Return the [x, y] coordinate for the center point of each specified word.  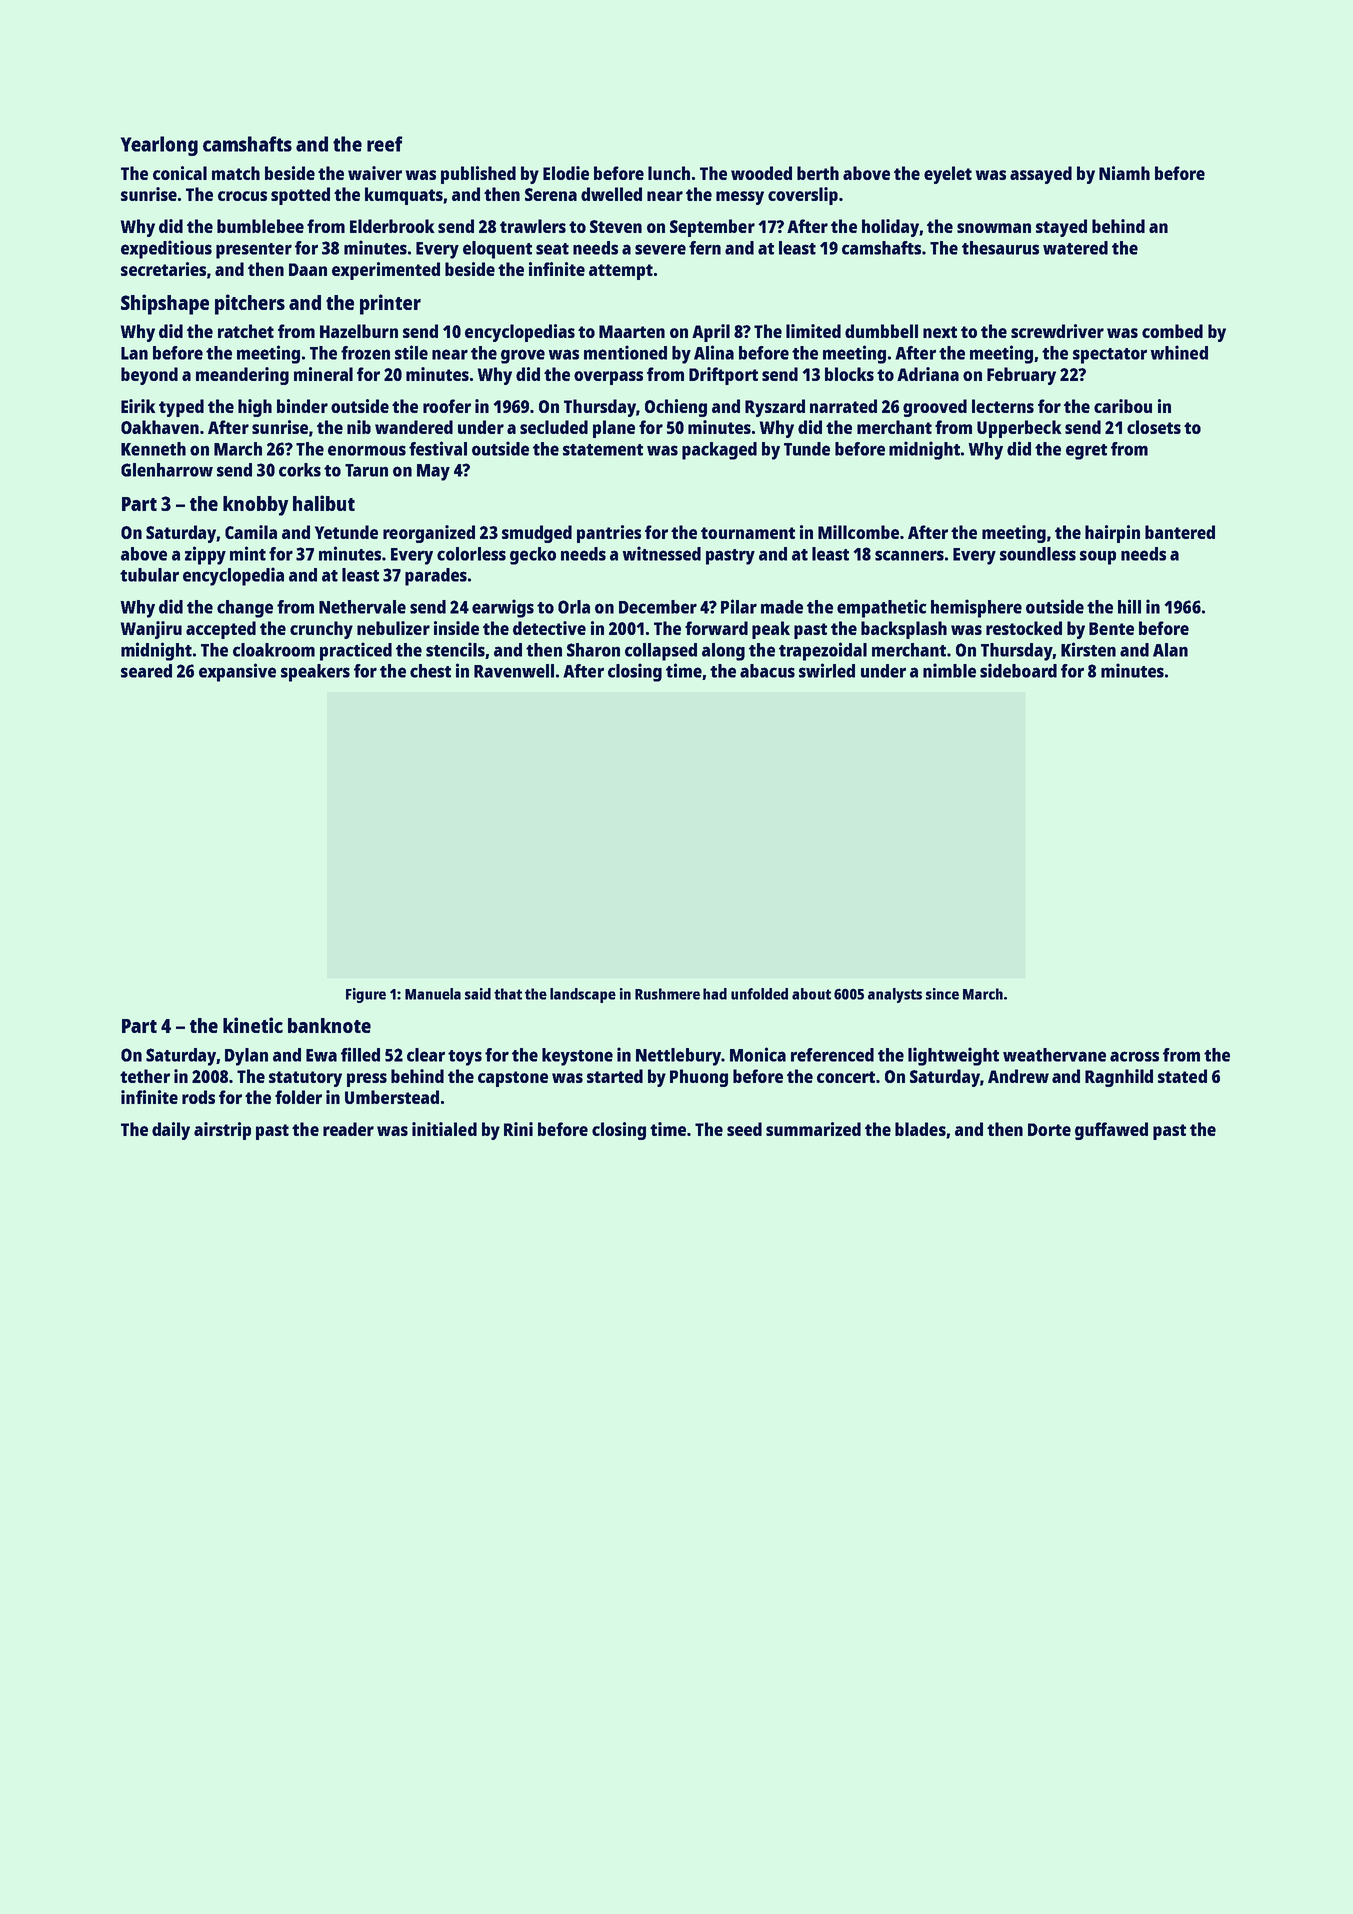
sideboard [1018, 670]
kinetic [253, 1025]
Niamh [1124, 173]
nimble [949, 670]
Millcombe [858, 532]
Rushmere [667, 994]
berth [818, 173]
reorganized [429, 534]
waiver [375, 173]
